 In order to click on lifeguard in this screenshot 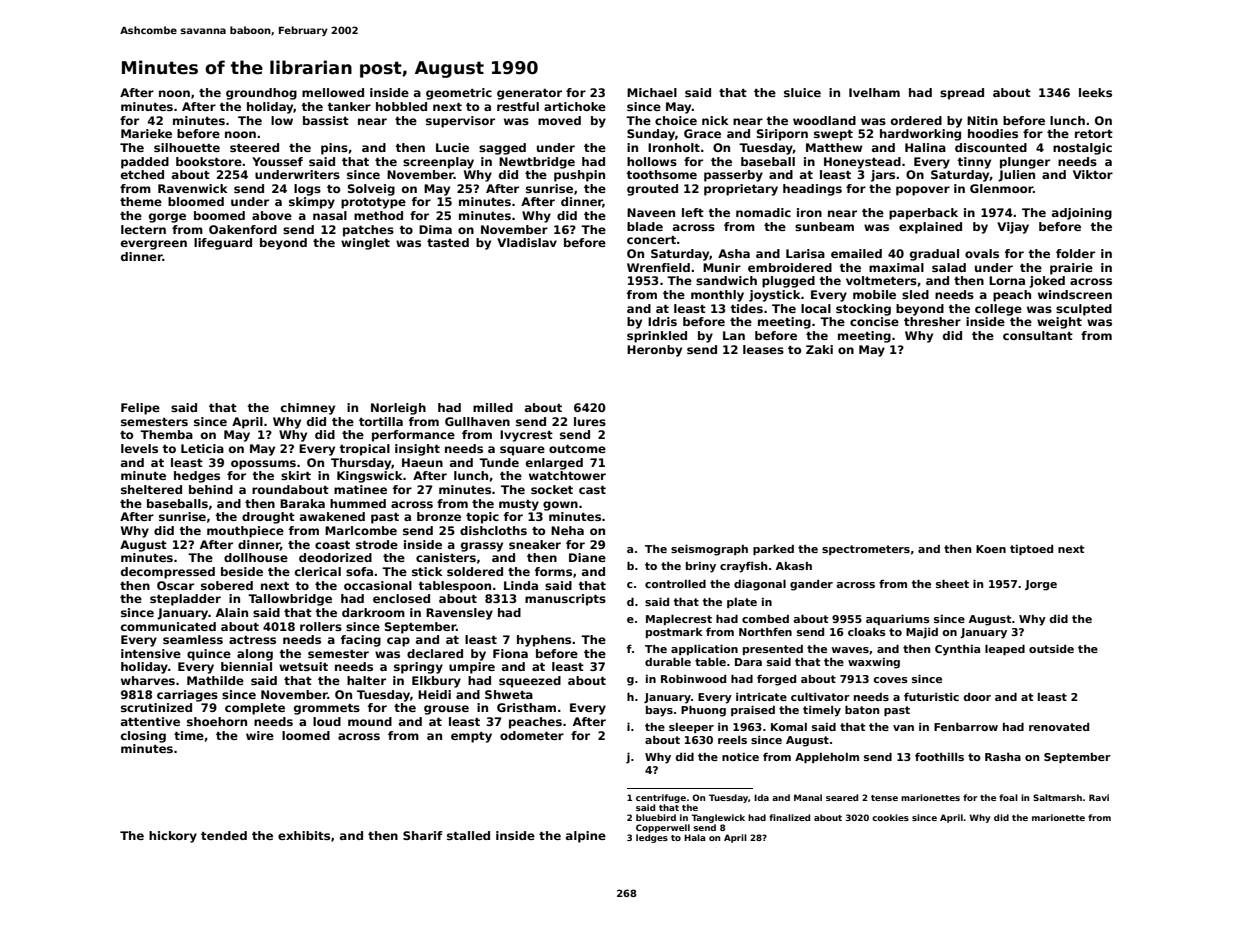, I will do `click(223, 244)`.
